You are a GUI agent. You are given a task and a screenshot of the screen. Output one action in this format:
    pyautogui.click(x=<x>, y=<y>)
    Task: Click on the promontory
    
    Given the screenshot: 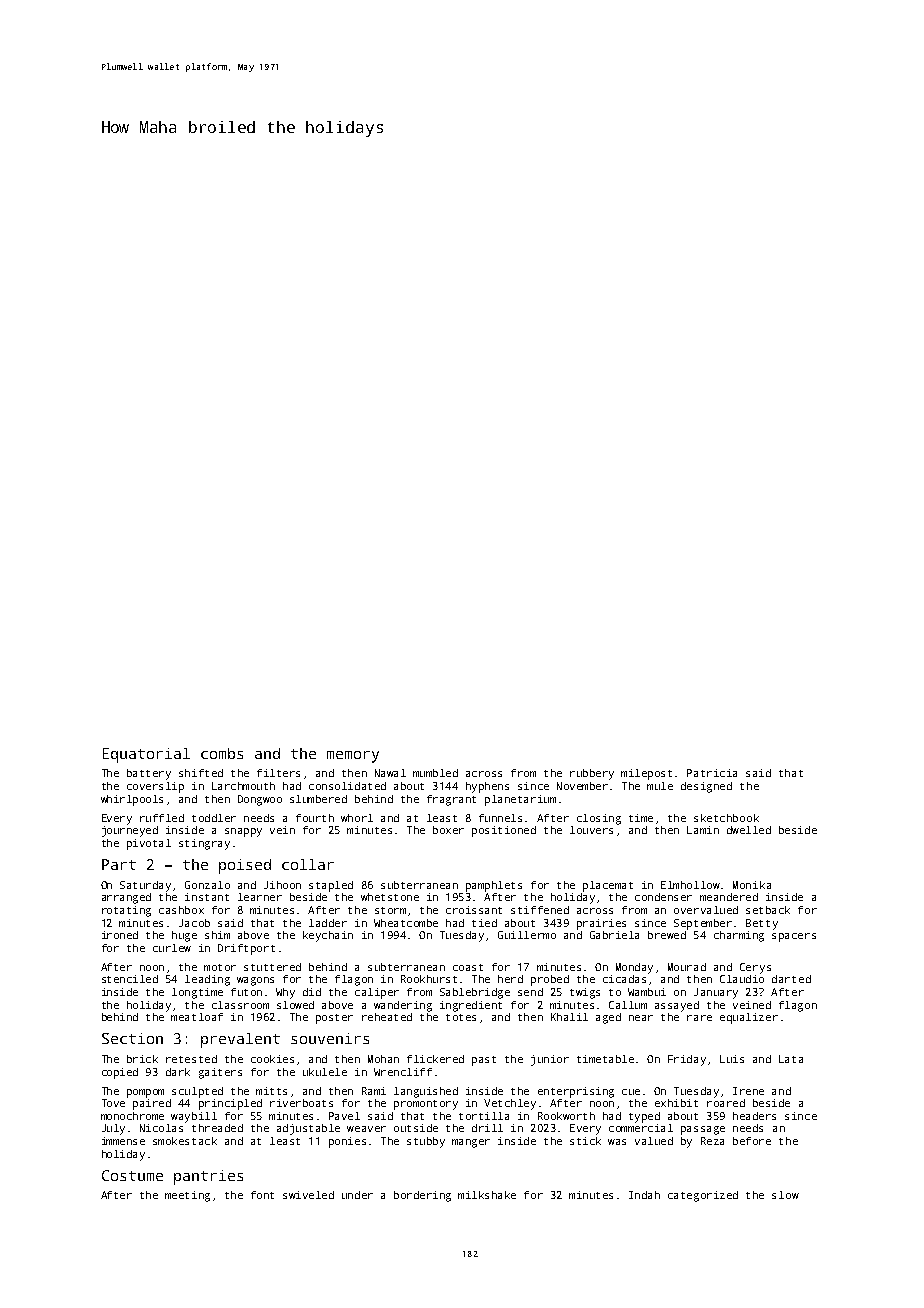 What is the action you would take?
    pyautogui.click(x=426, y=1105)
